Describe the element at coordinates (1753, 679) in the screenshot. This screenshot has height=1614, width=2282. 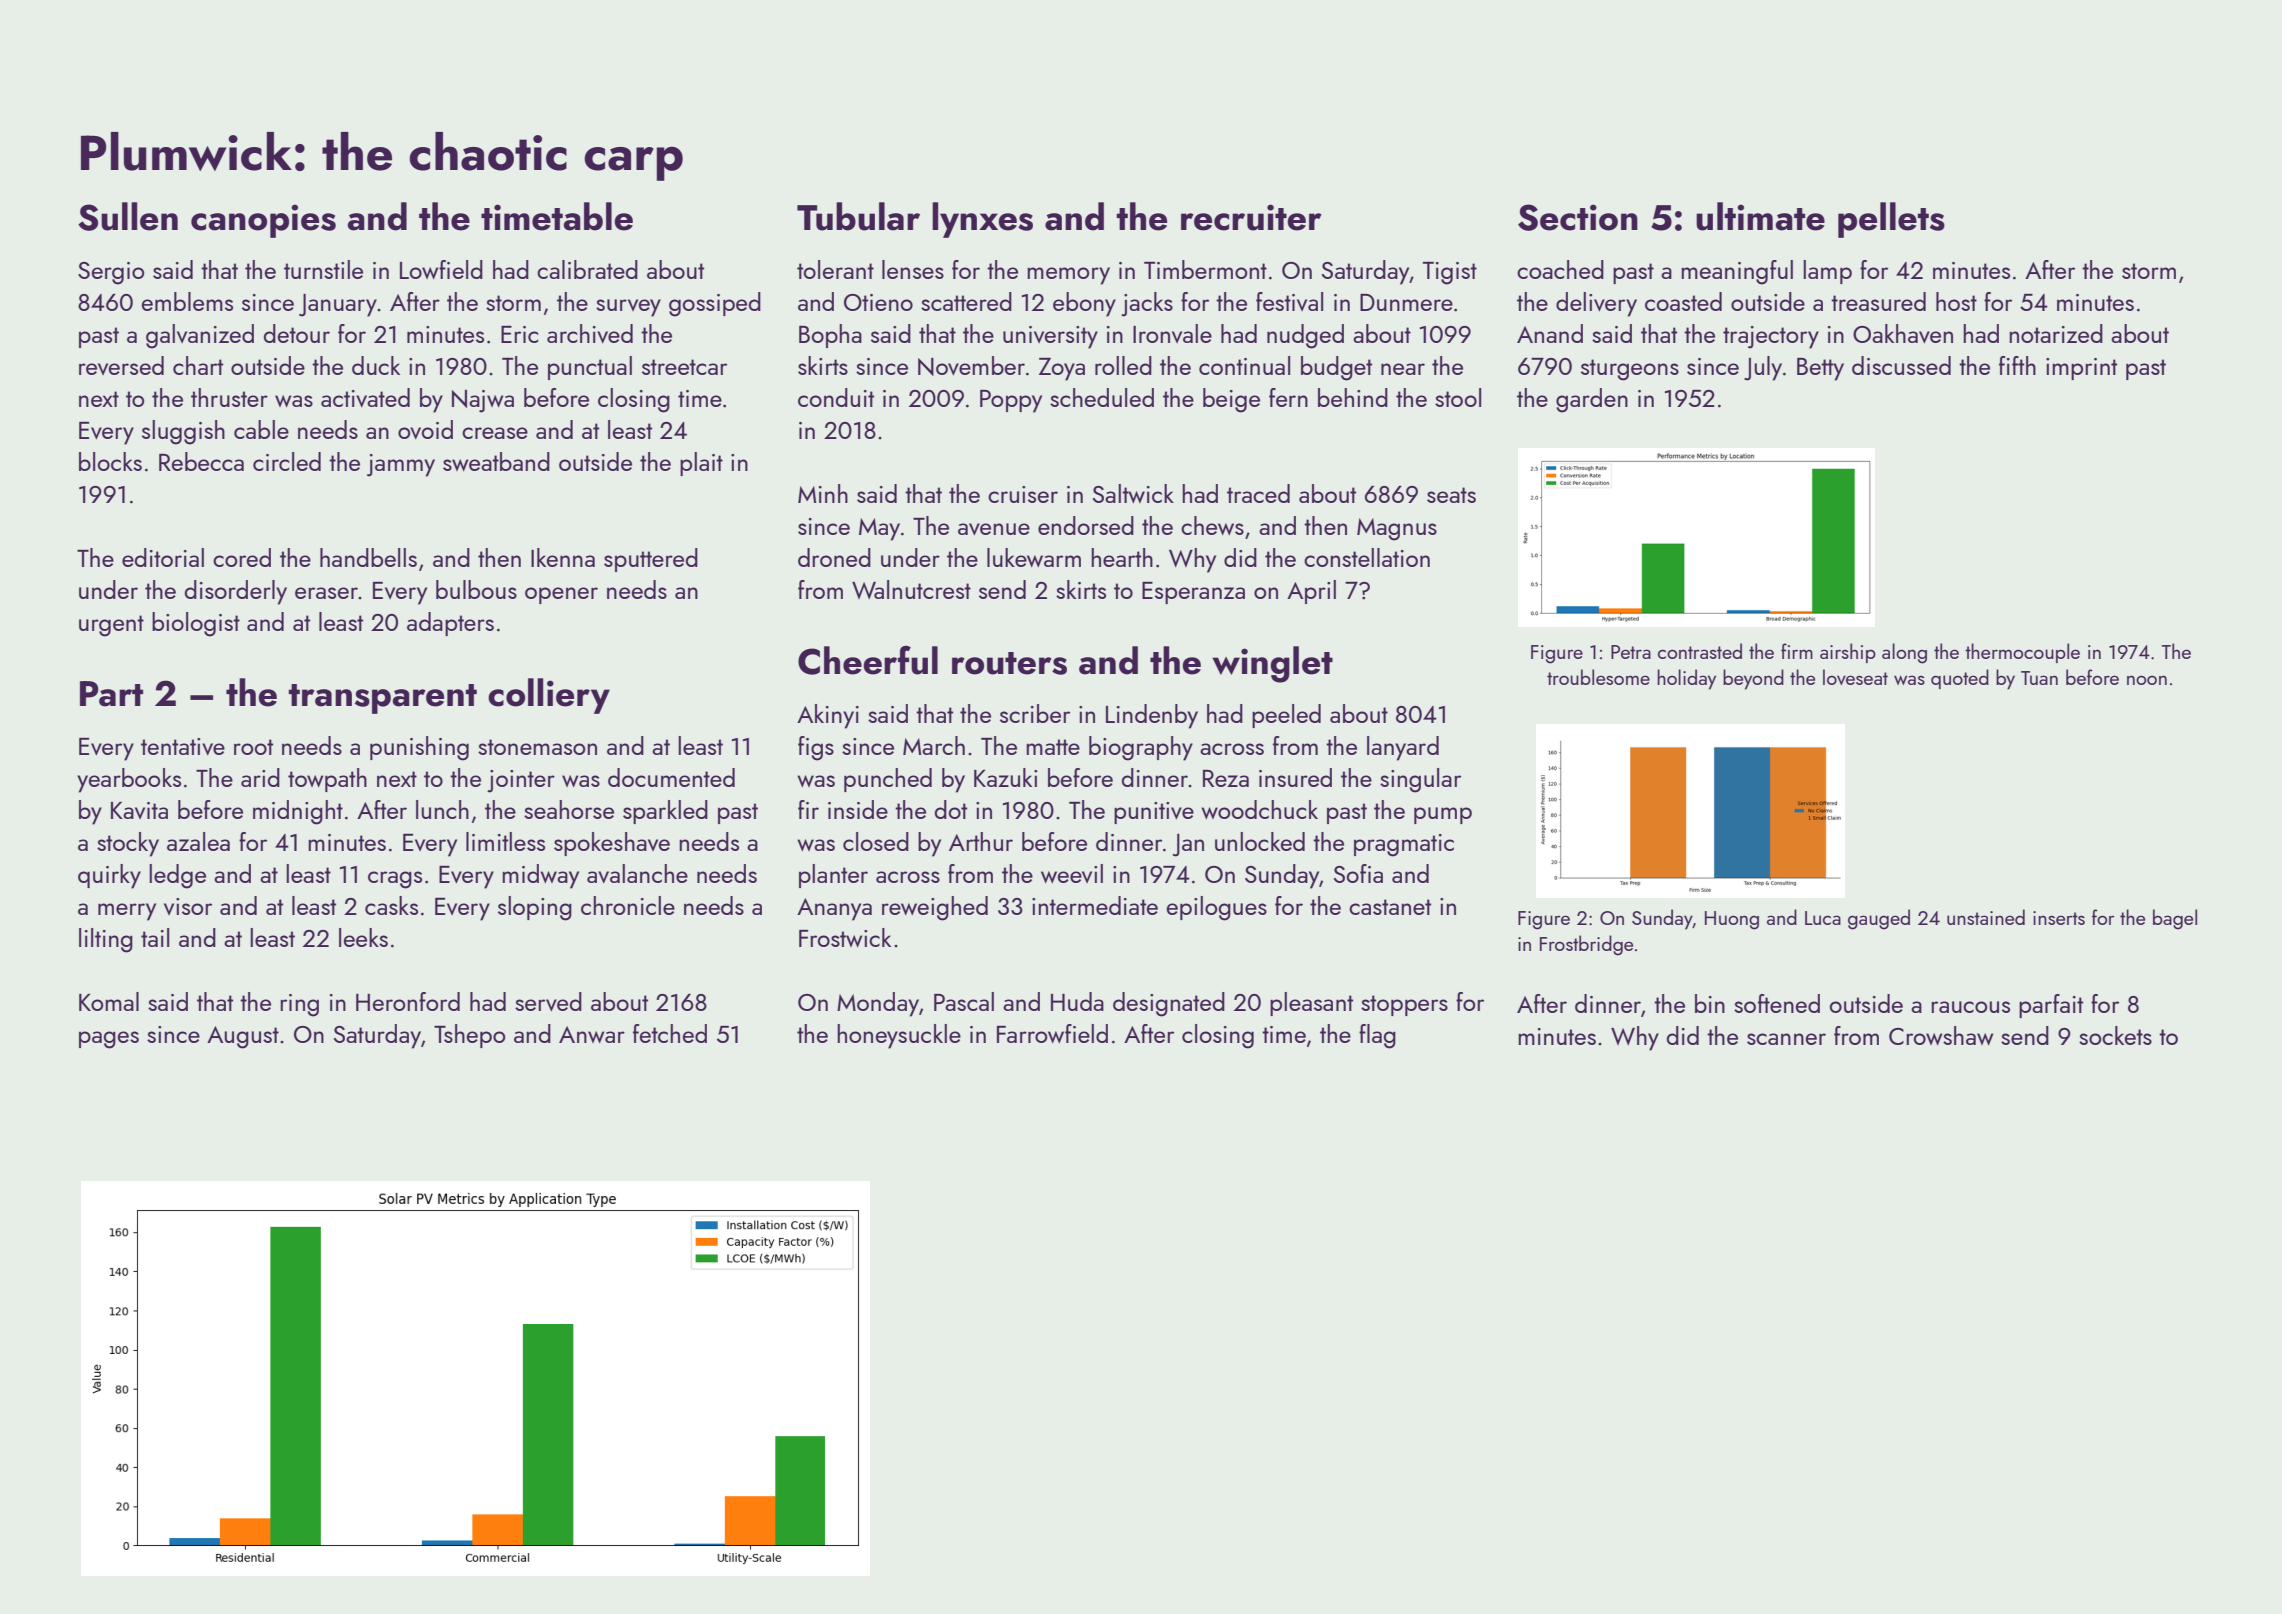
I see `beyond` at that location.
